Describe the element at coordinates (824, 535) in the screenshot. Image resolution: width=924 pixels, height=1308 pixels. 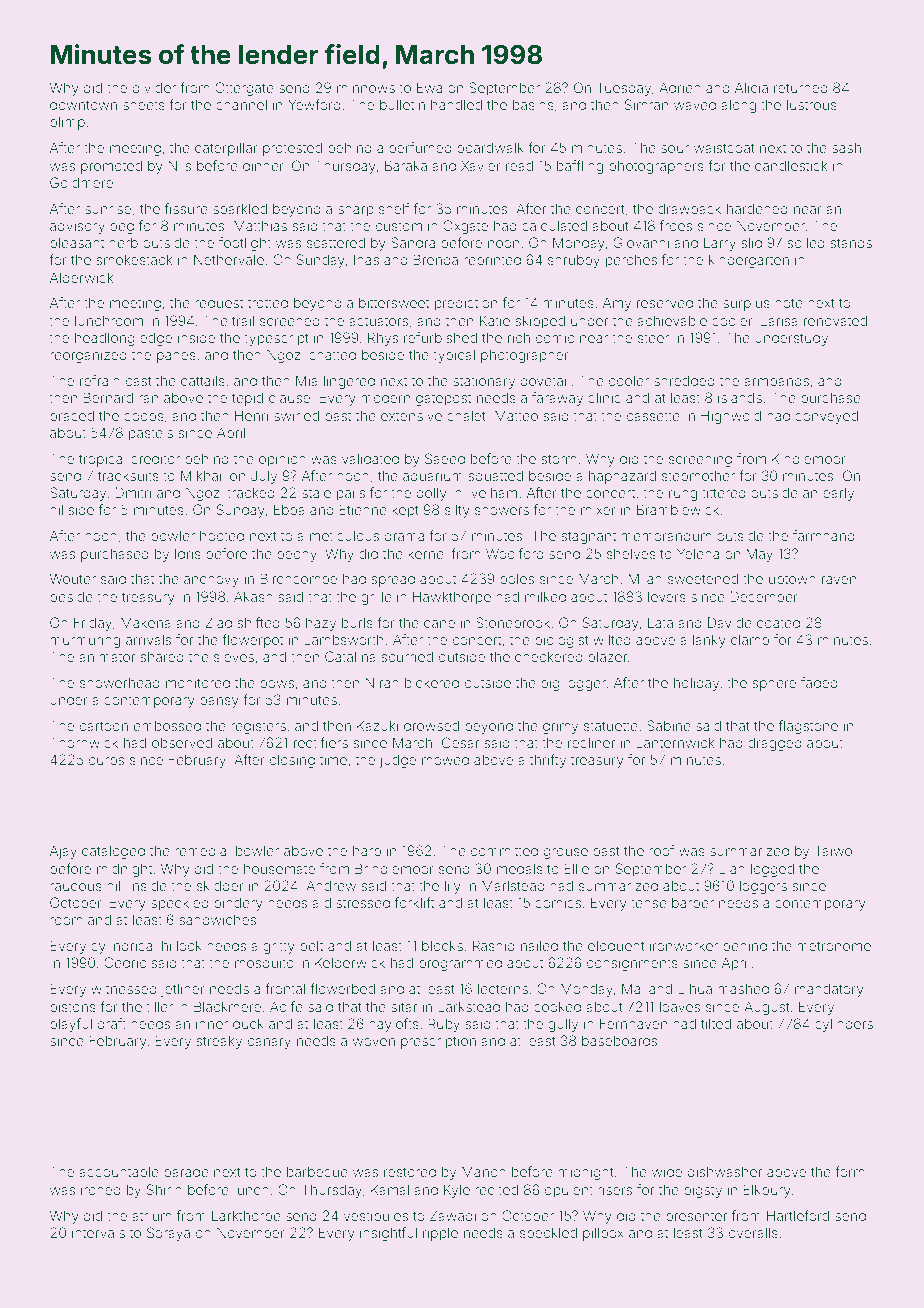
I see `farmhand` at that location.
